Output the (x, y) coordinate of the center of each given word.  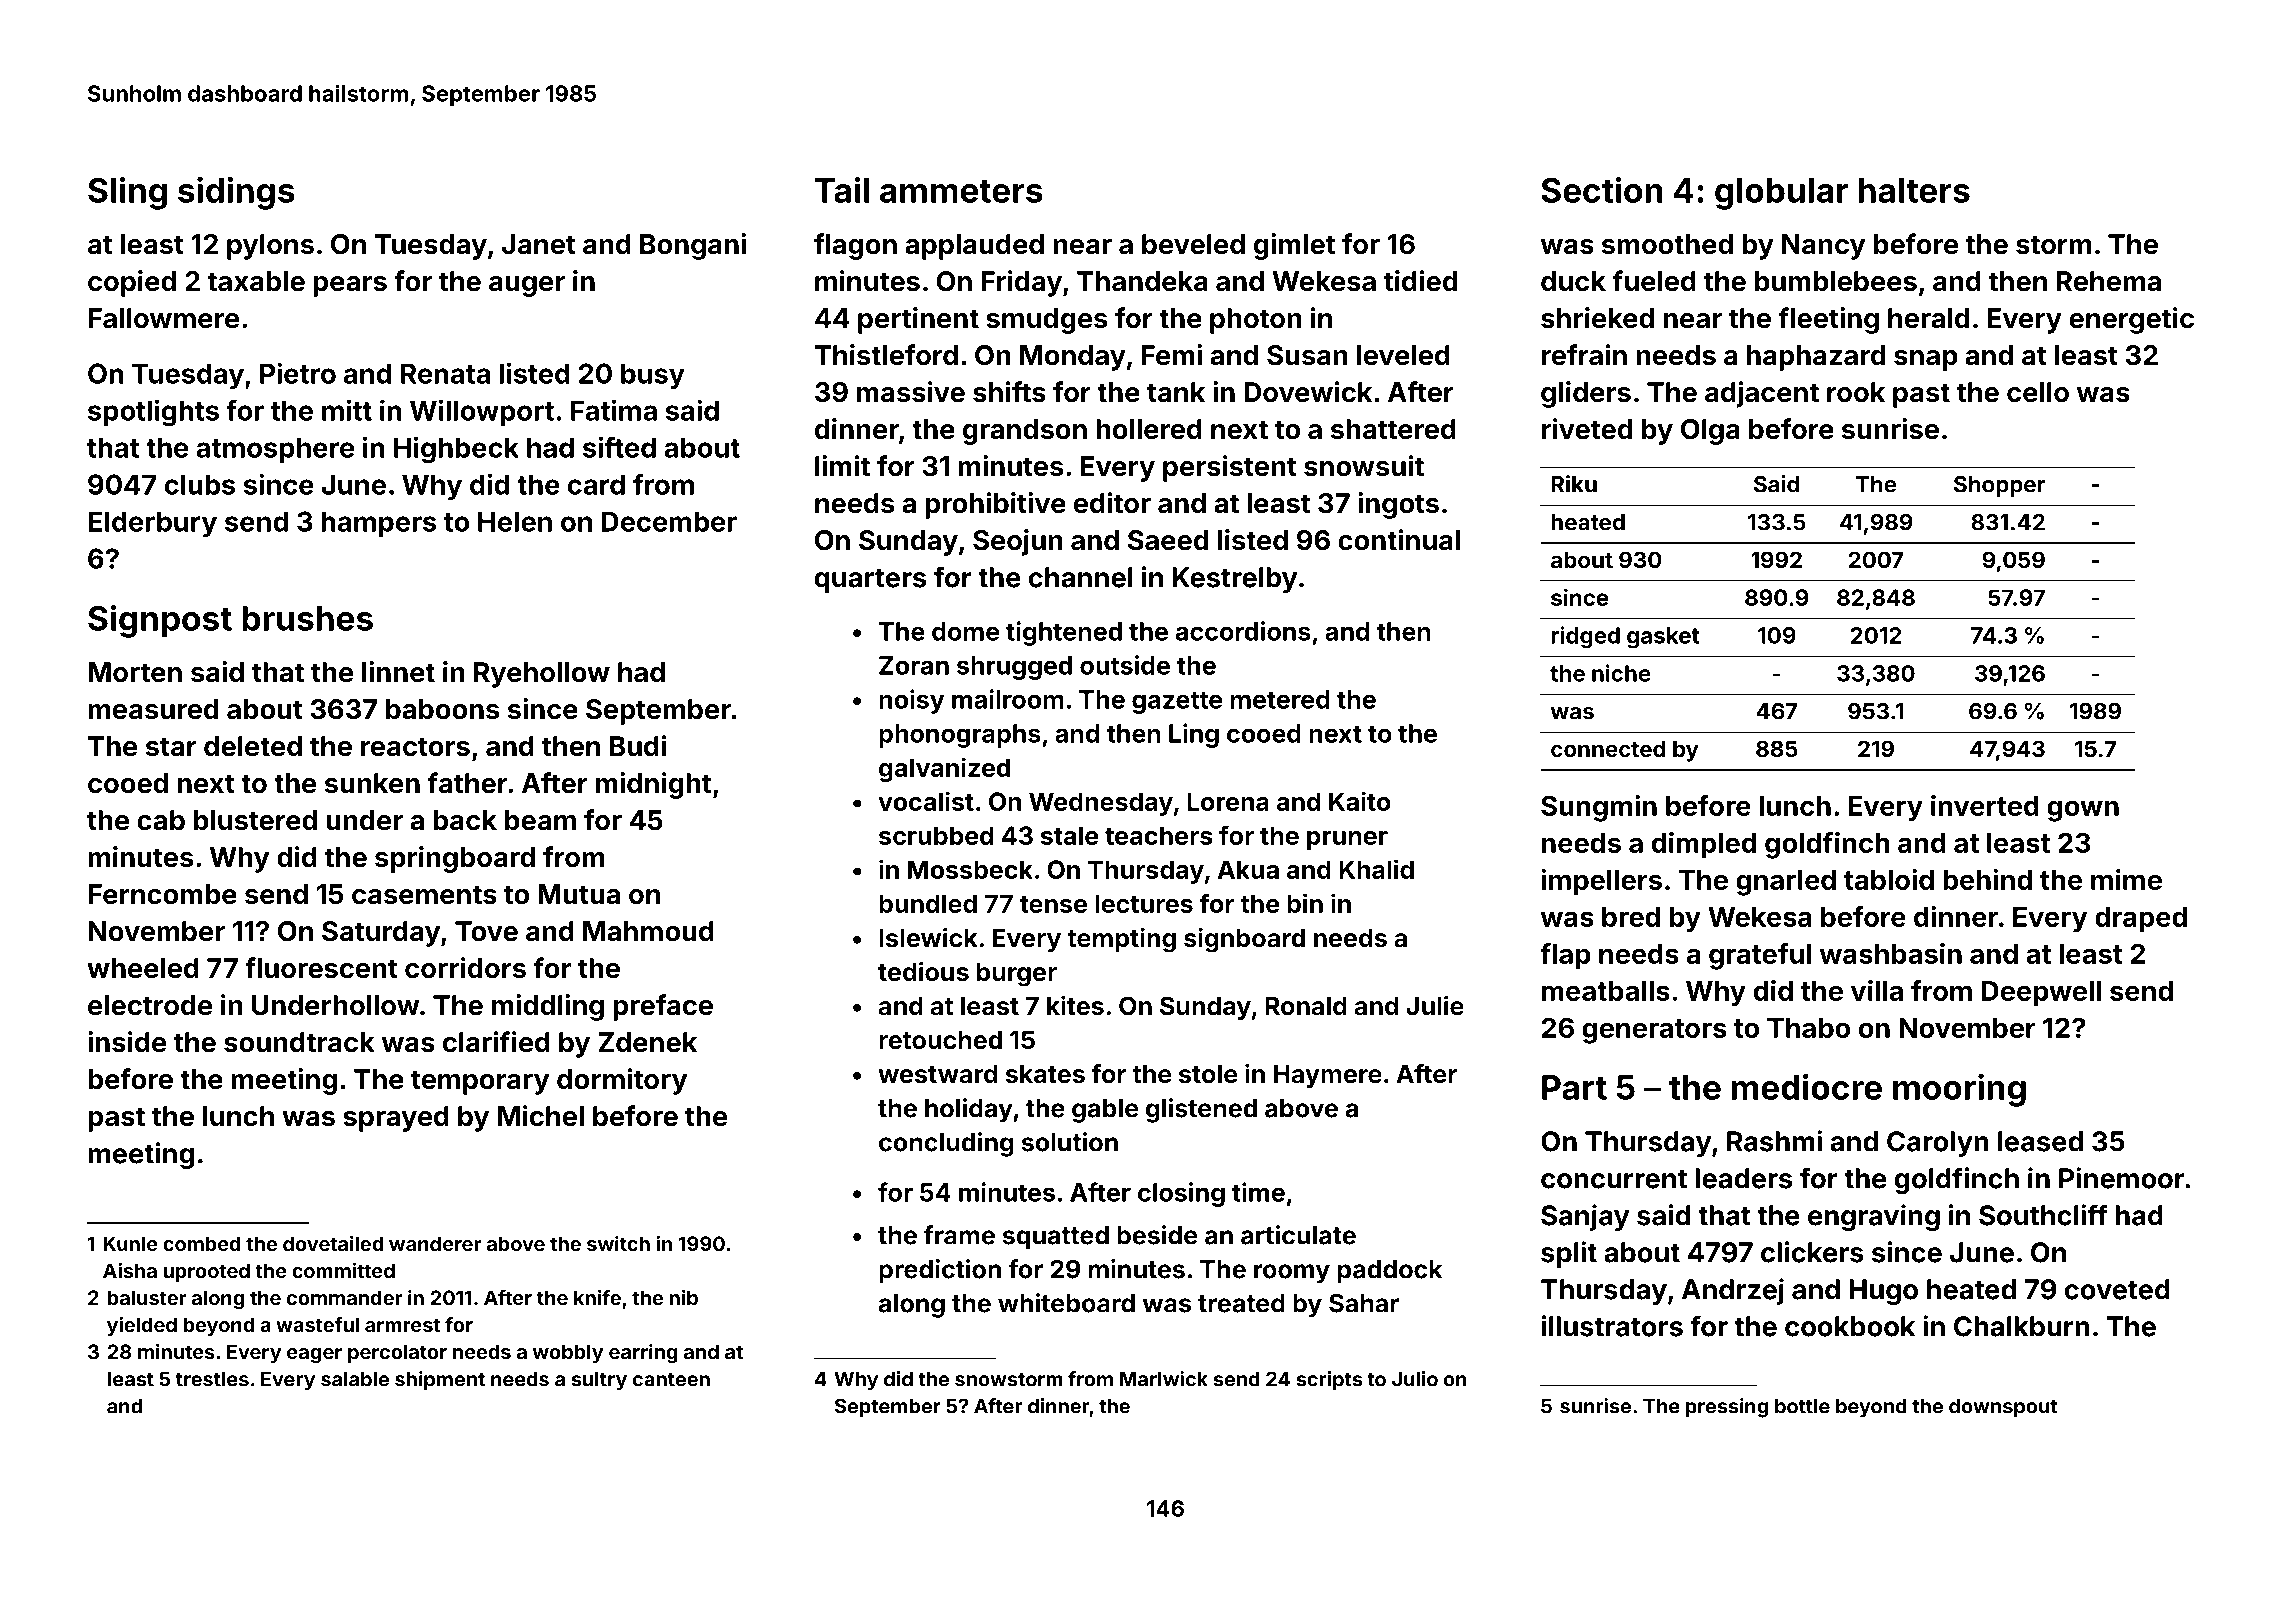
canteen (671, 1380)
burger (1017, 975)
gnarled (1786, 883)
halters (1914, 190)
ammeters (961, 191)
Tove (486, 931)
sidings (236, 193)
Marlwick (1164, 1379)
